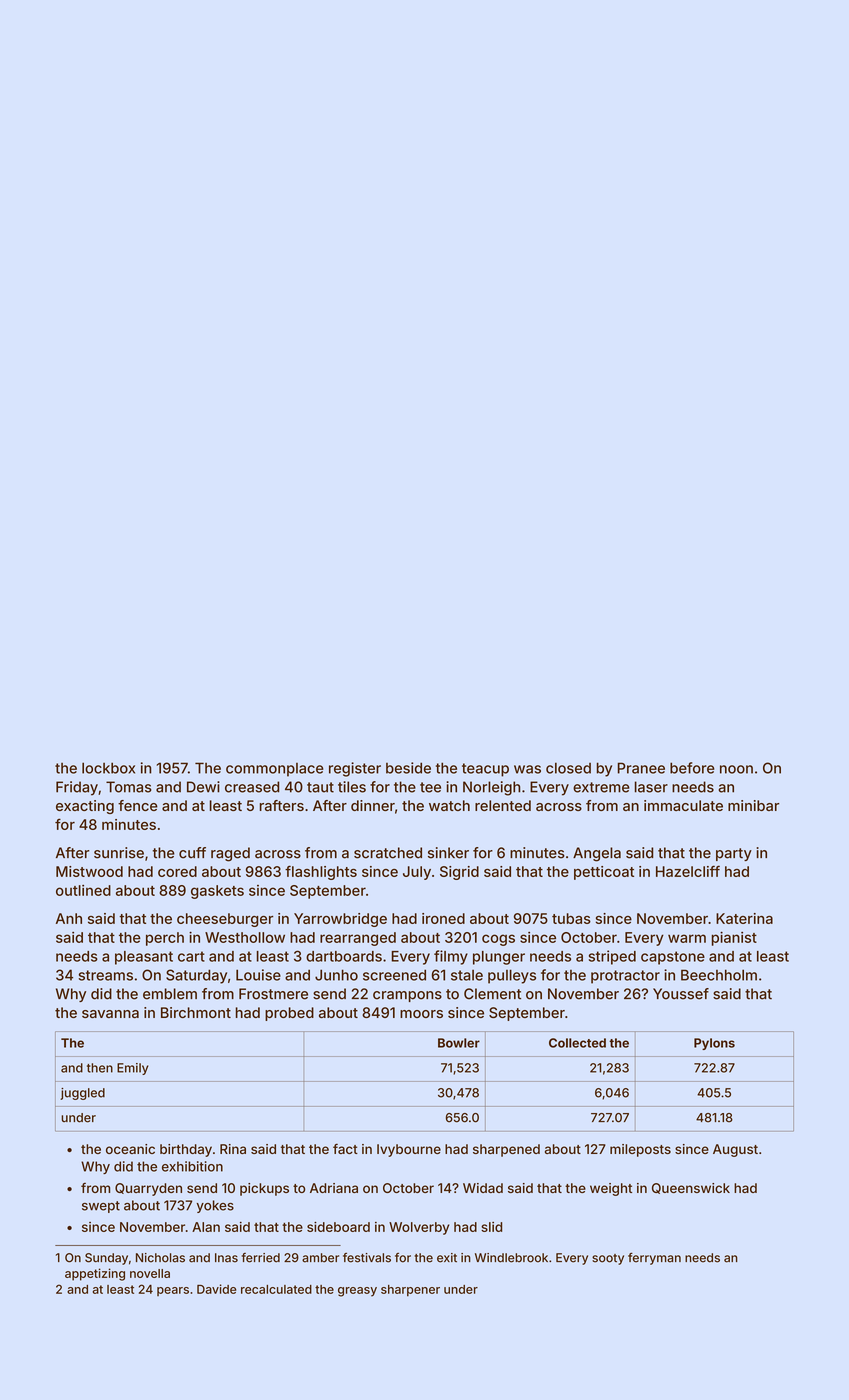 The height and width of the image is (1400, 849). Describe the element at coordinates (714, 1044) in the image. I see `Pylons` at that location.
